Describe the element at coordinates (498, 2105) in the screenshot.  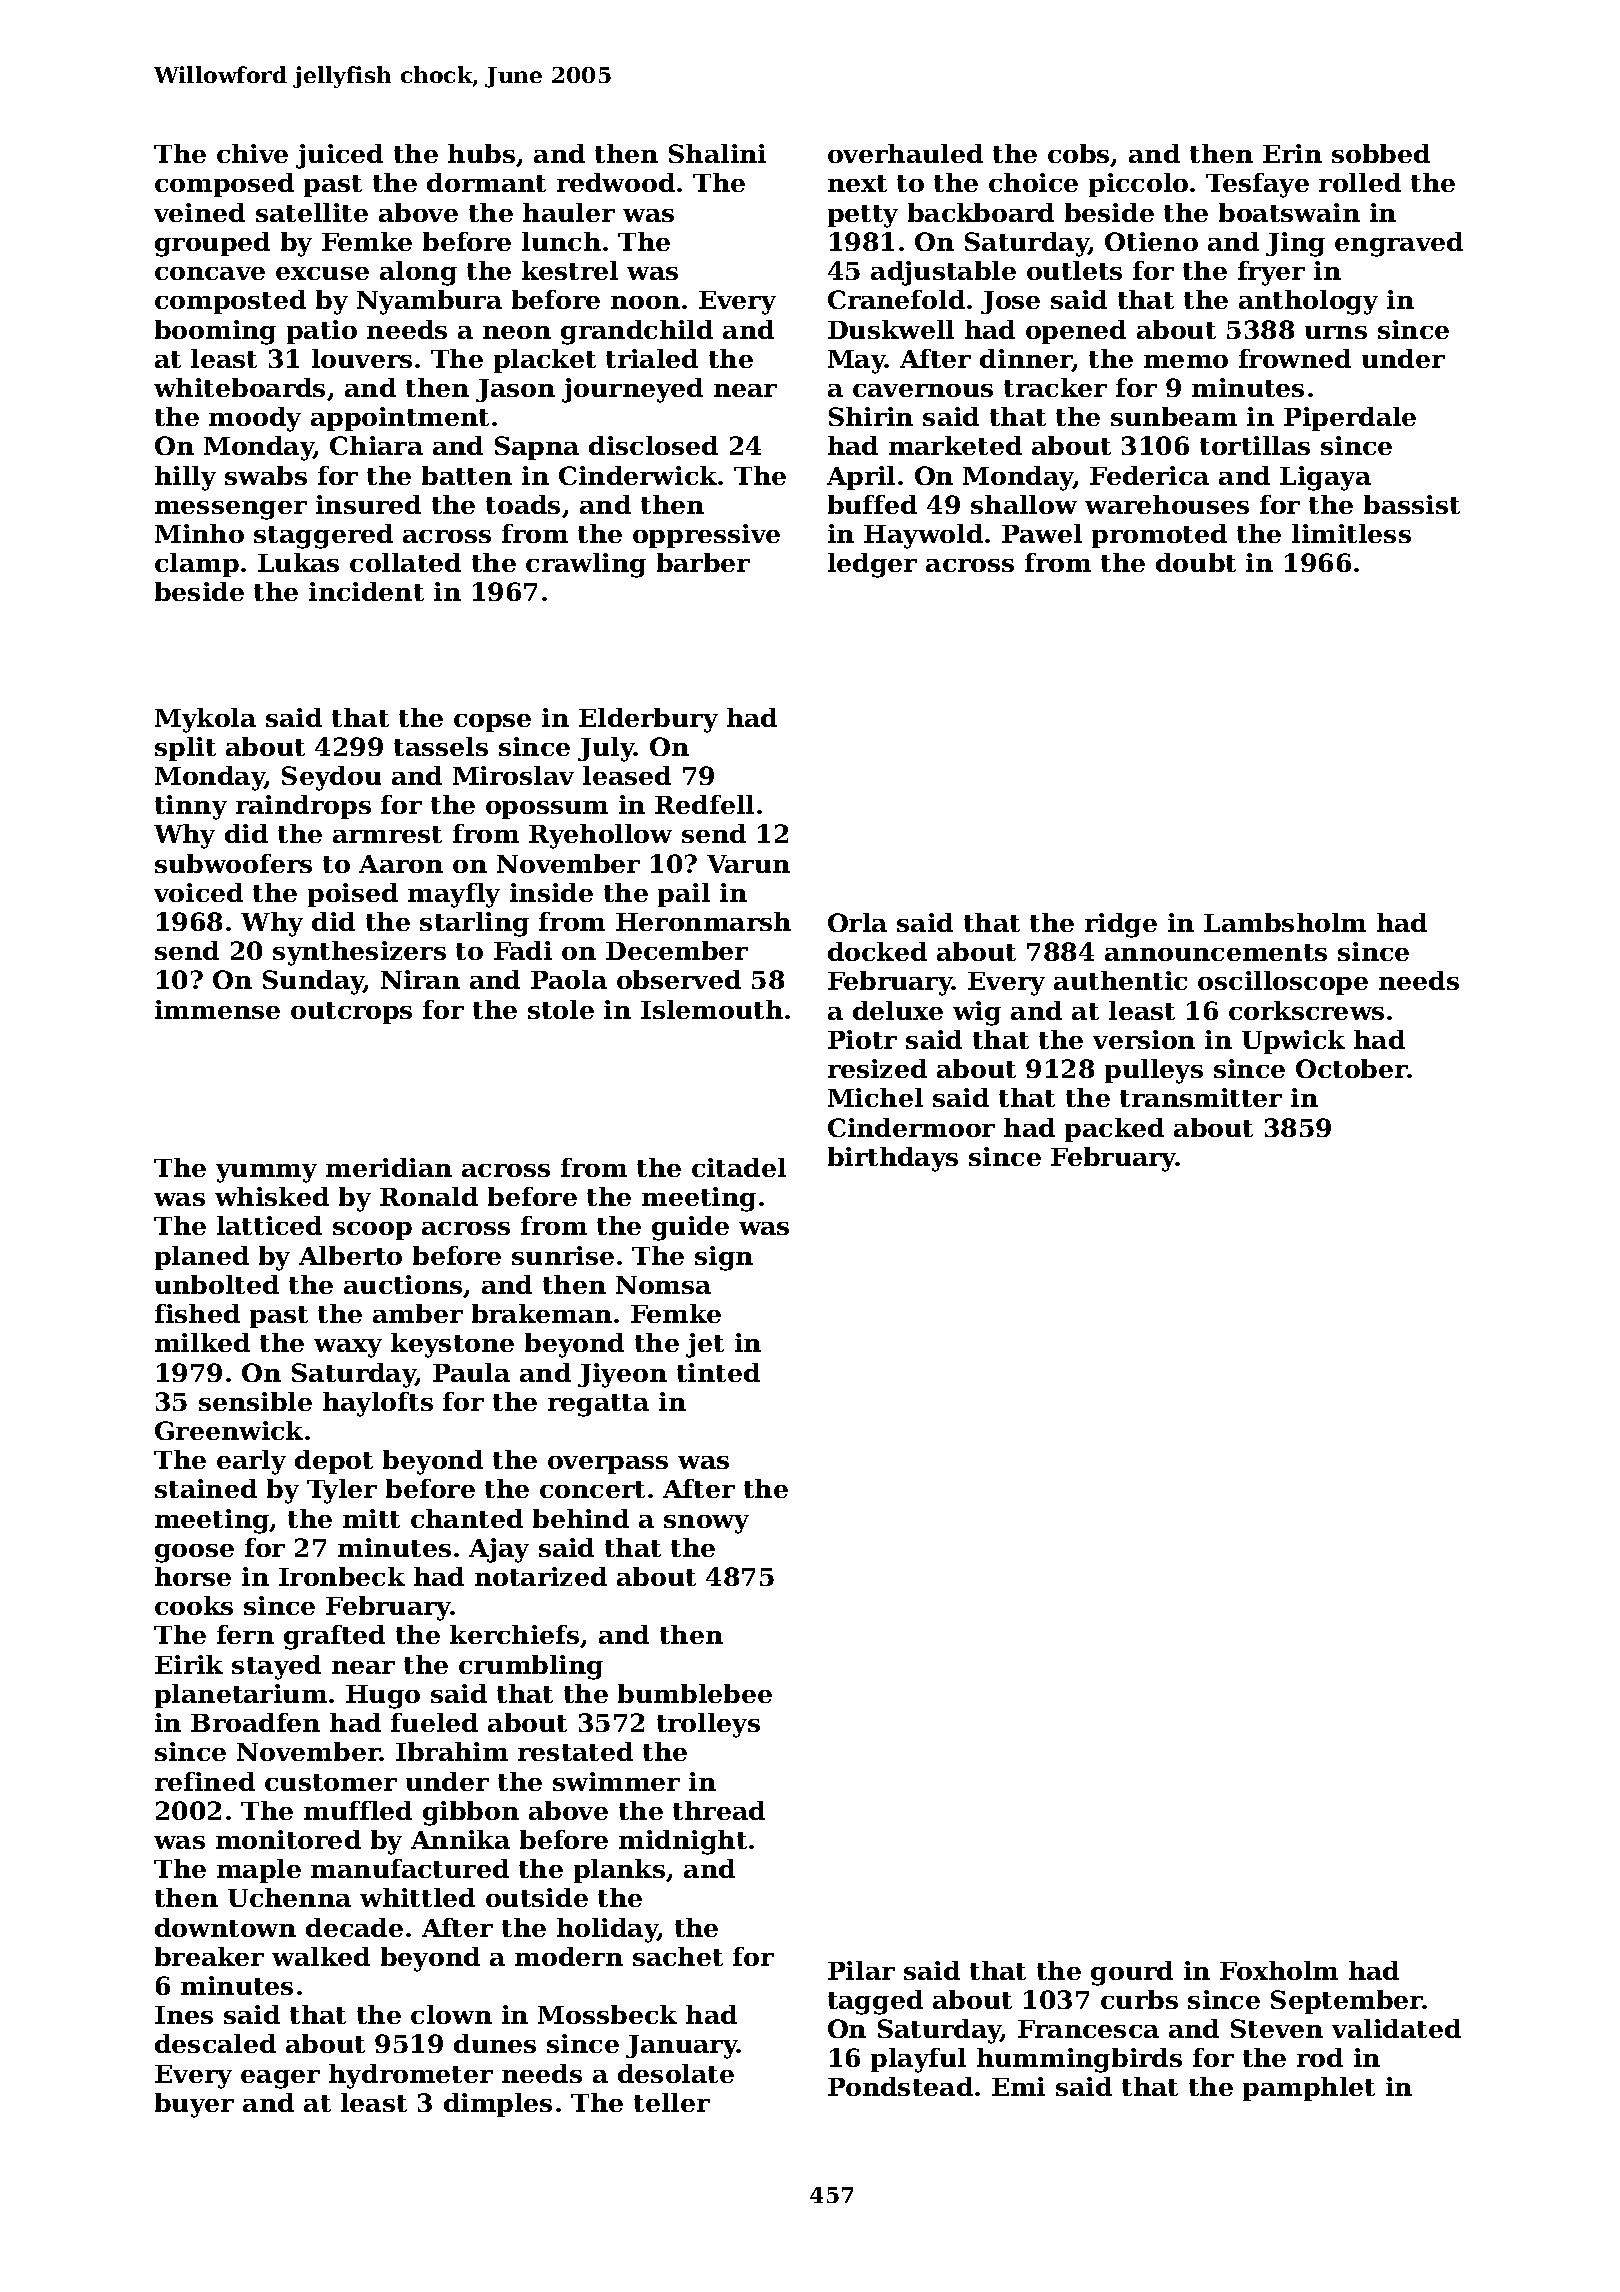
I see `dimples` at that location.
